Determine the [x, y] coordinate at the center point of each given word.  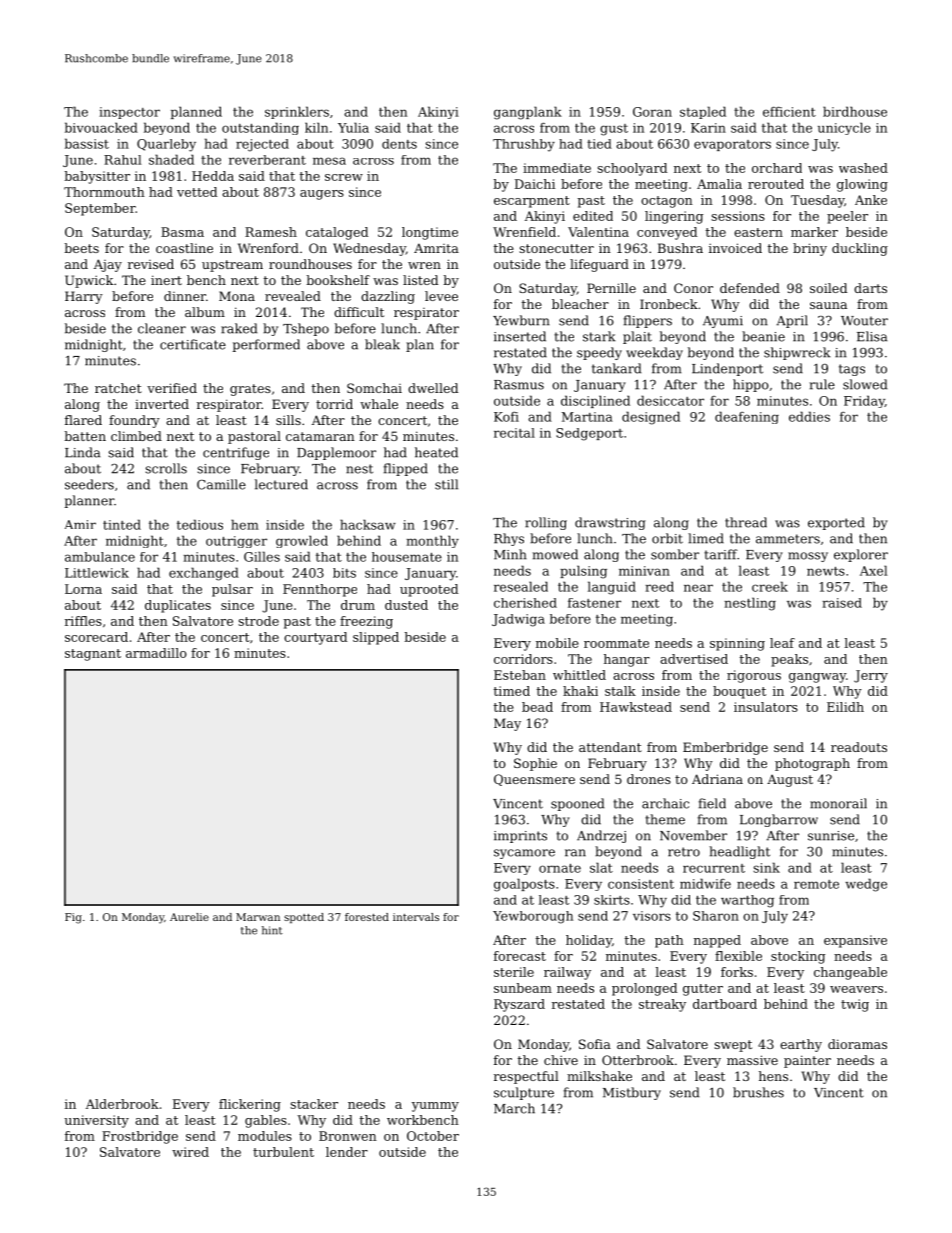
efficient [789, 112]
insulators [766, 707]
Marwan [258, 917]
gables [266, 1121]
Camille [221, 484]
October [433, 1136]
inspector [129, 113]
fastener [594, 603]
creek [770, 586]
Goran [652, 112]
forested [367, 917]
